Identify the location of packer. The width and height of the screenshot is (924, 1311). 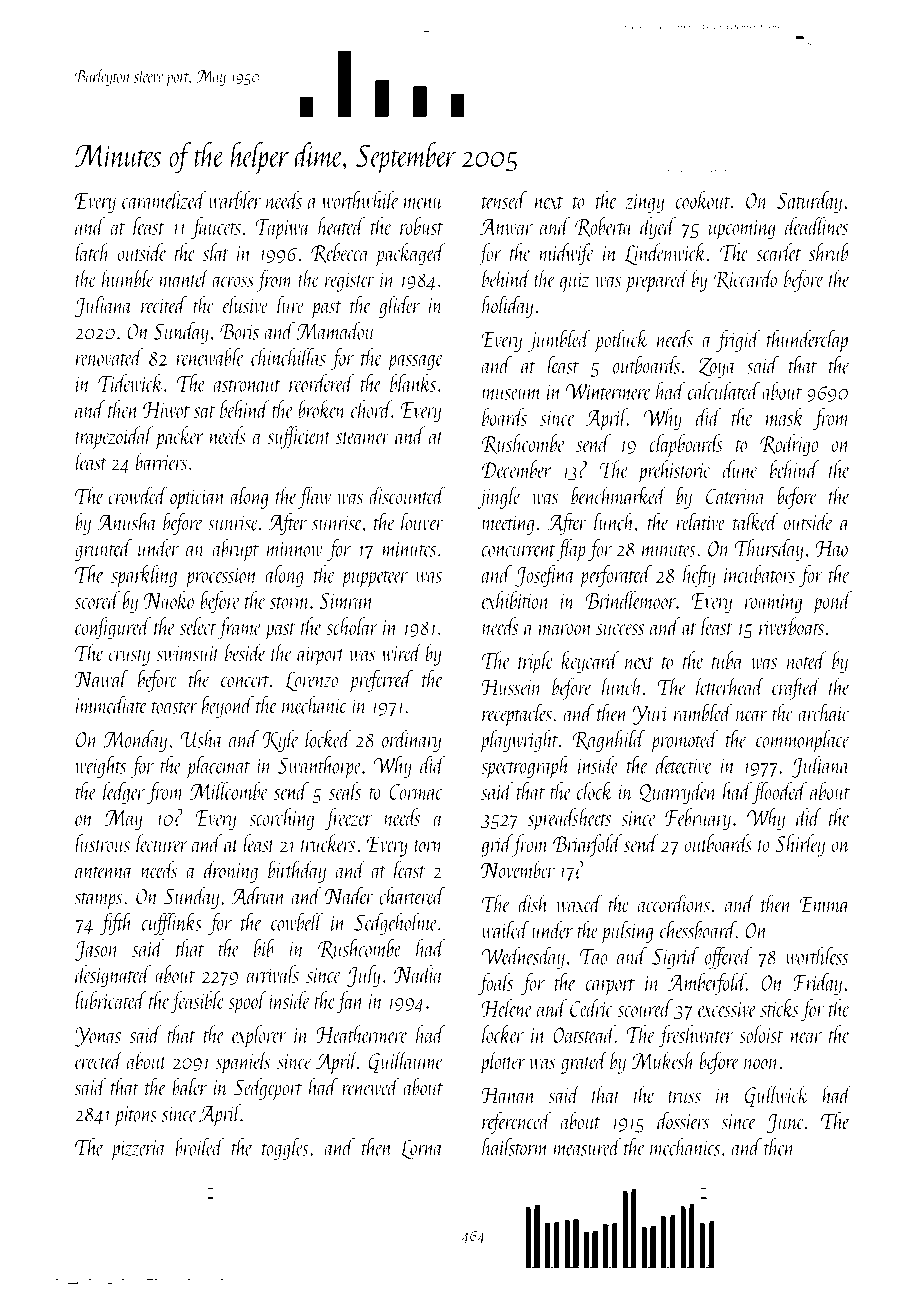
(179, 438).
